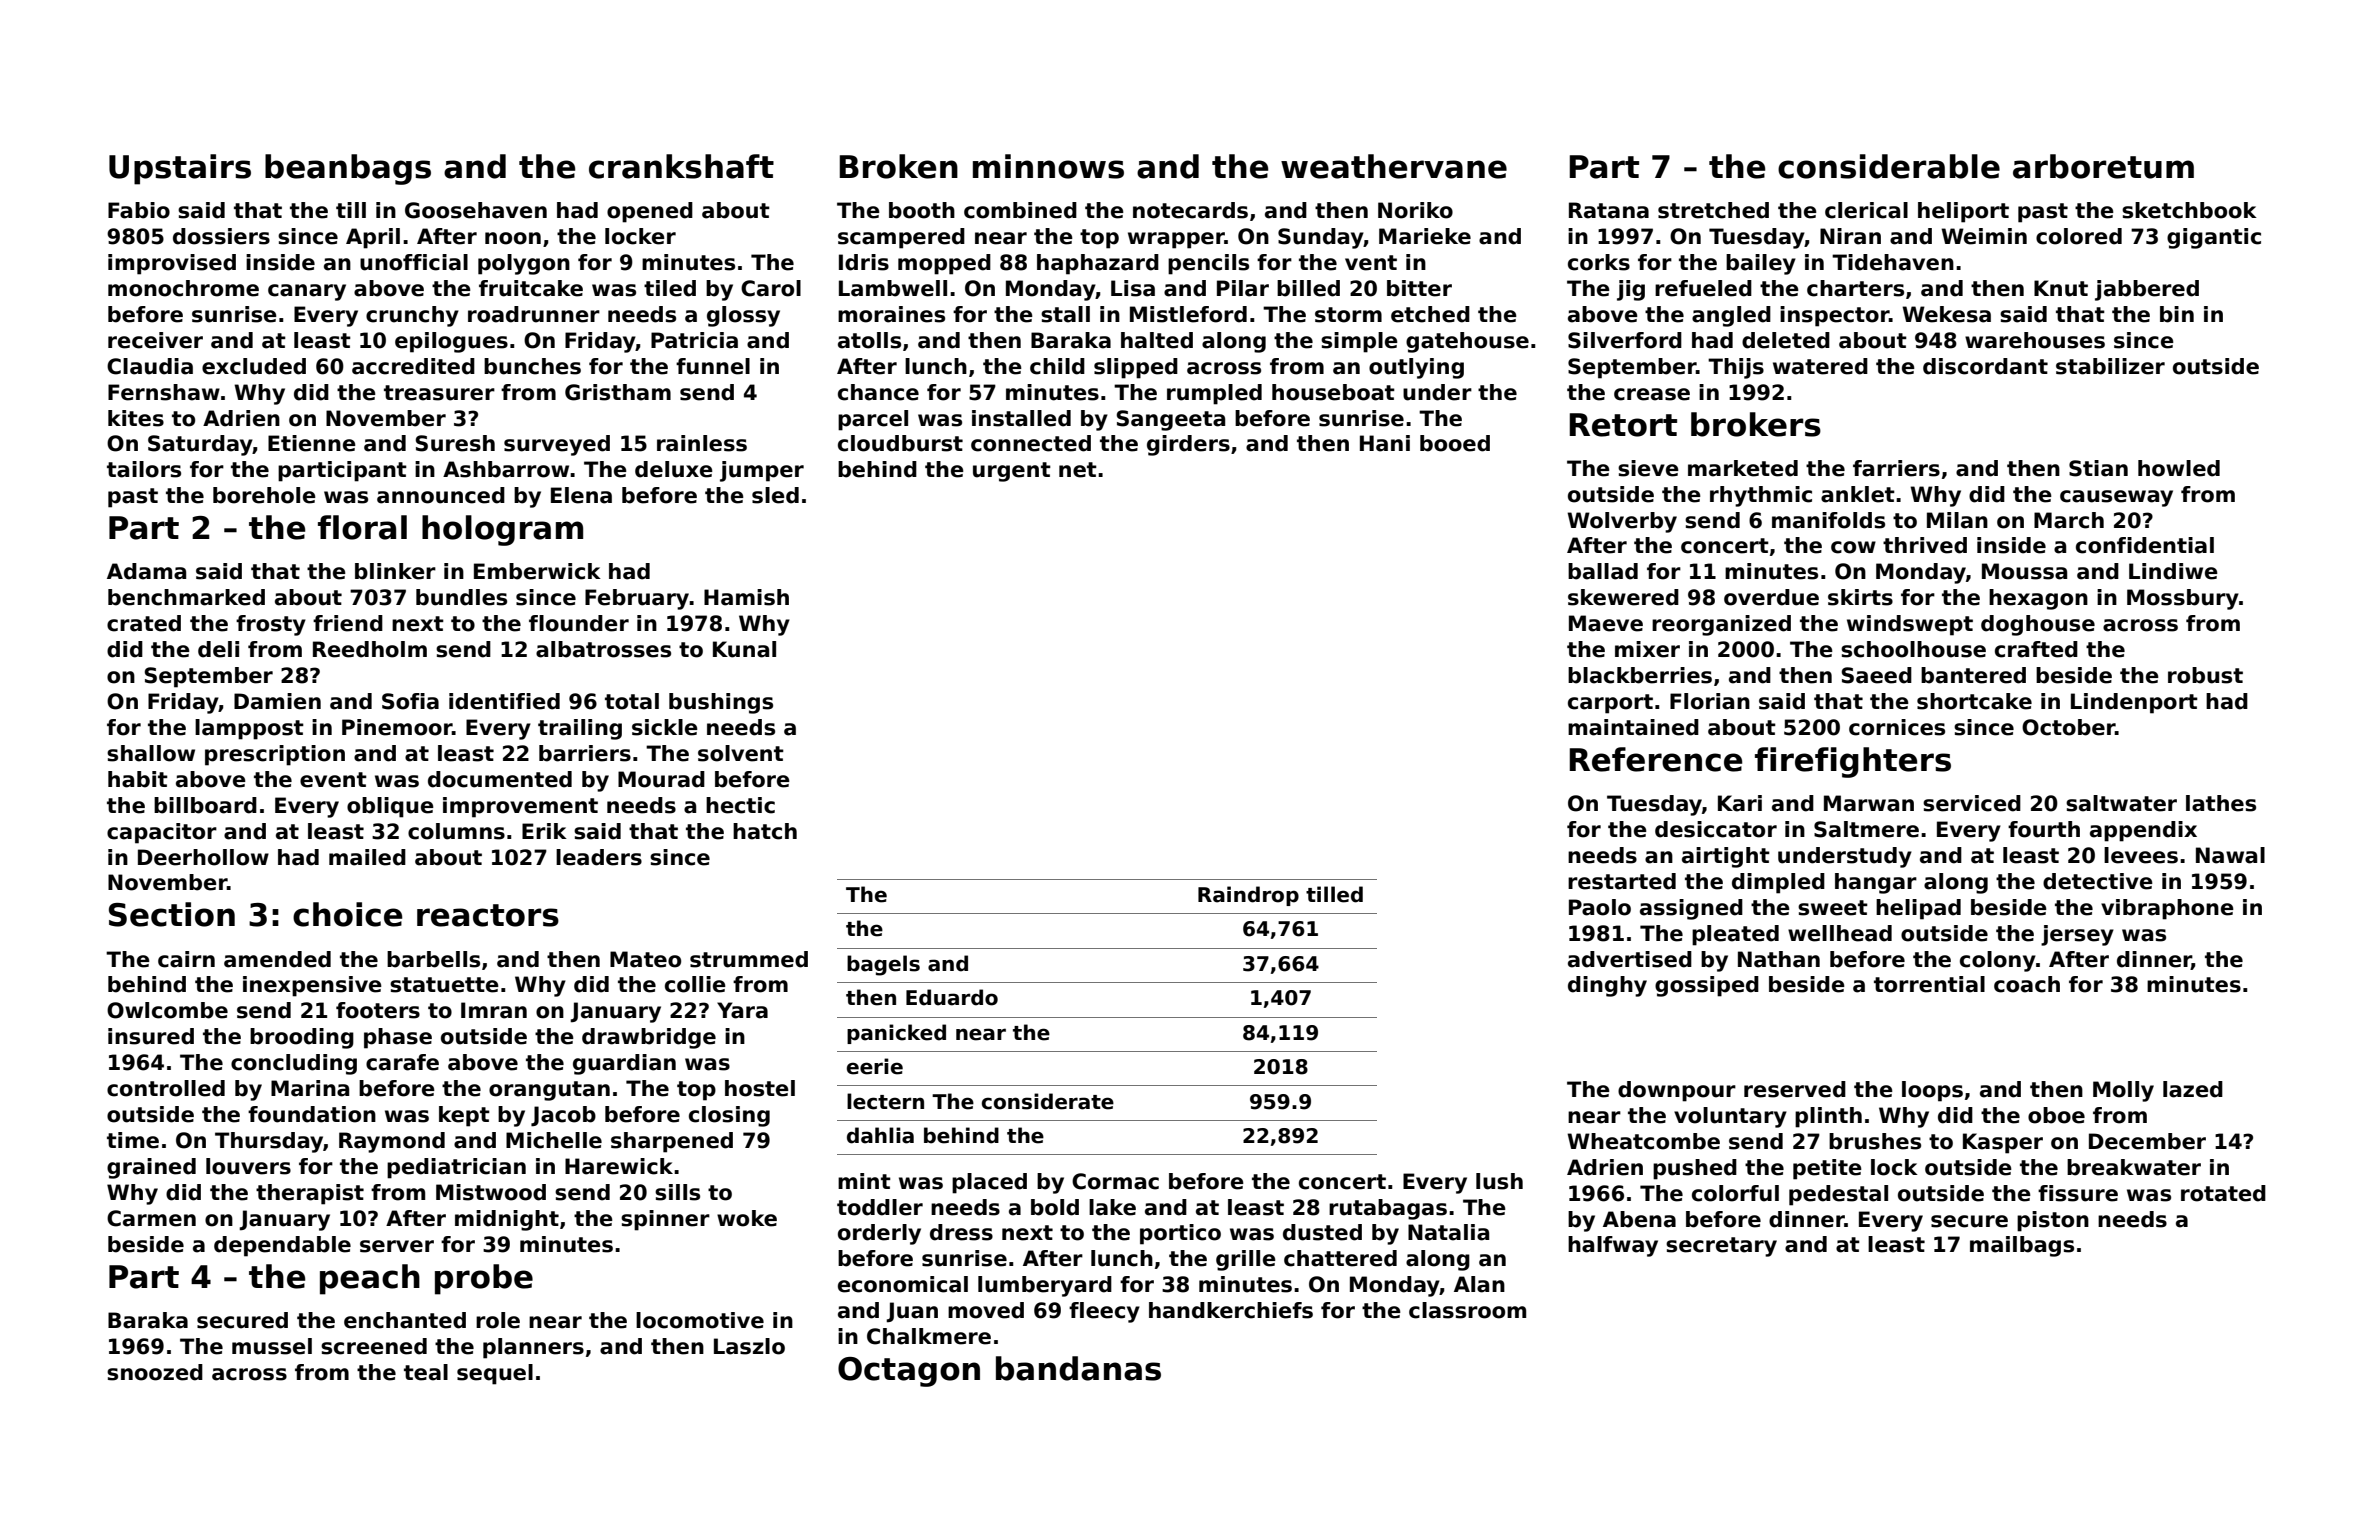 Image resolution: width=2380 pixels, height=1540 pixels. Describe the element at coordinates (348, 169) in the screenshot. I see `beanbags` at that location.
